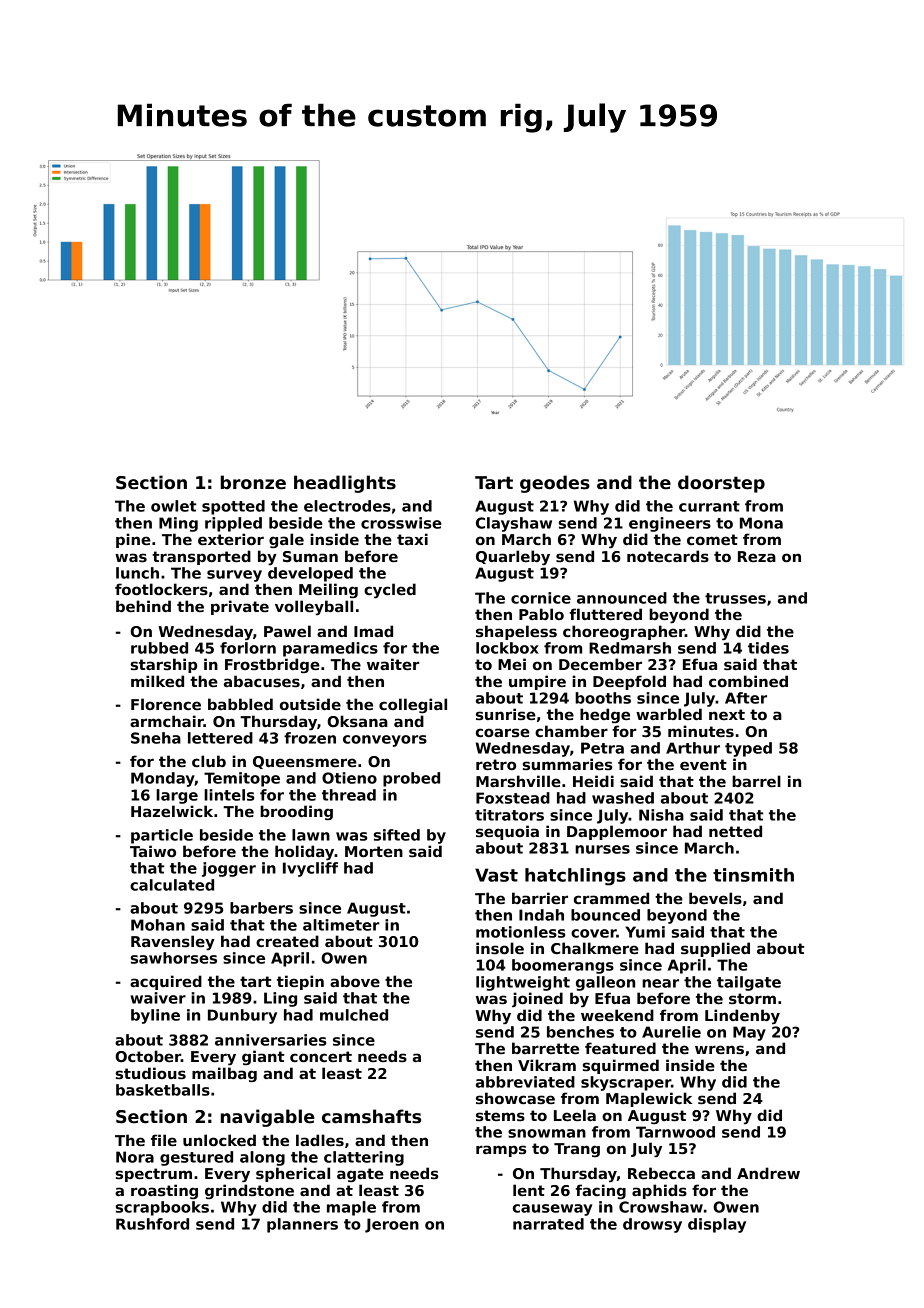 The image size is (924, 1308). I want to click on lintels, so click(229, 795).
